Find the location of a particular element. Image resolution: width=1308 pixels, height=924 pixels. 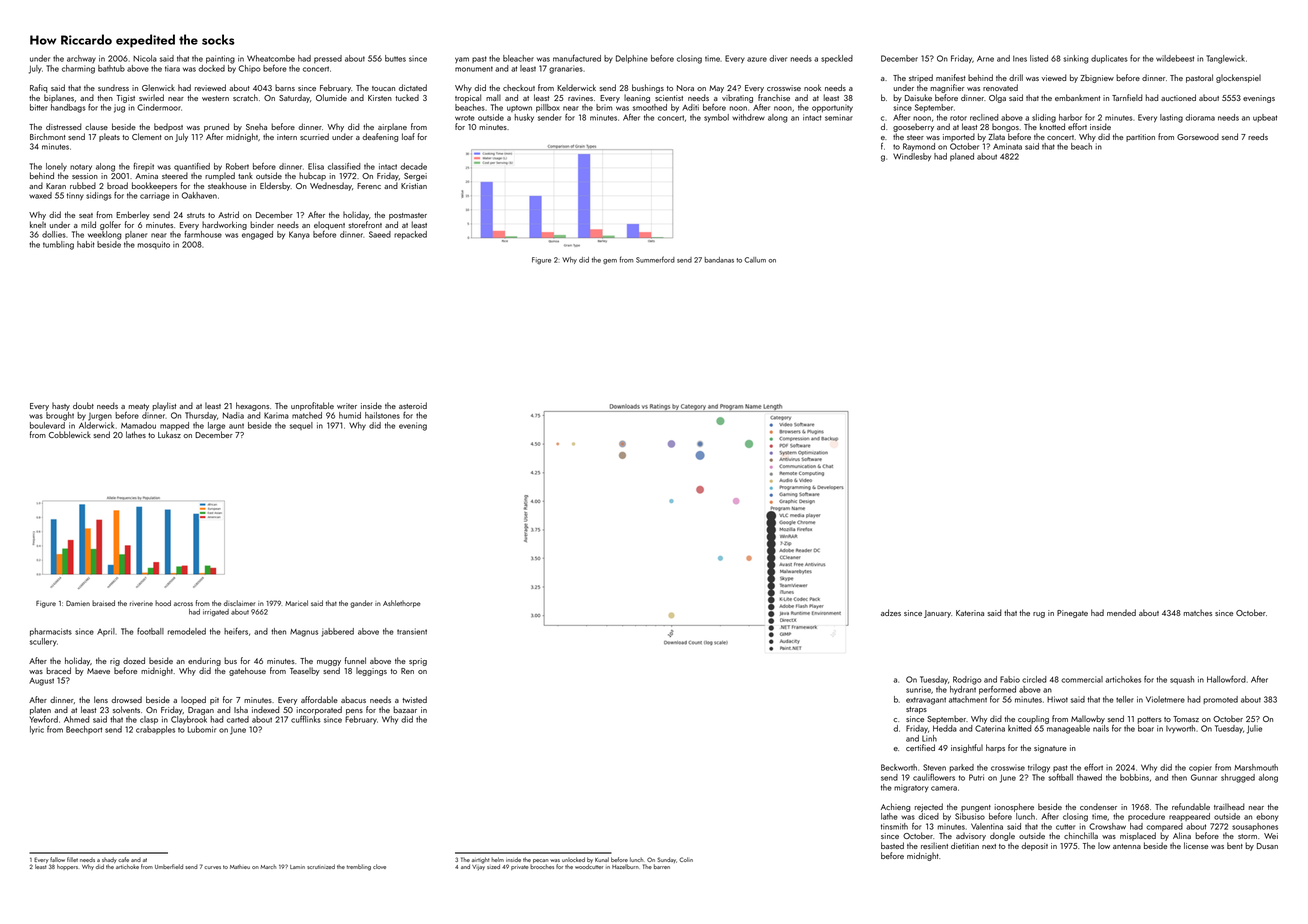

Kanya is located at coordinates (299, 235).
